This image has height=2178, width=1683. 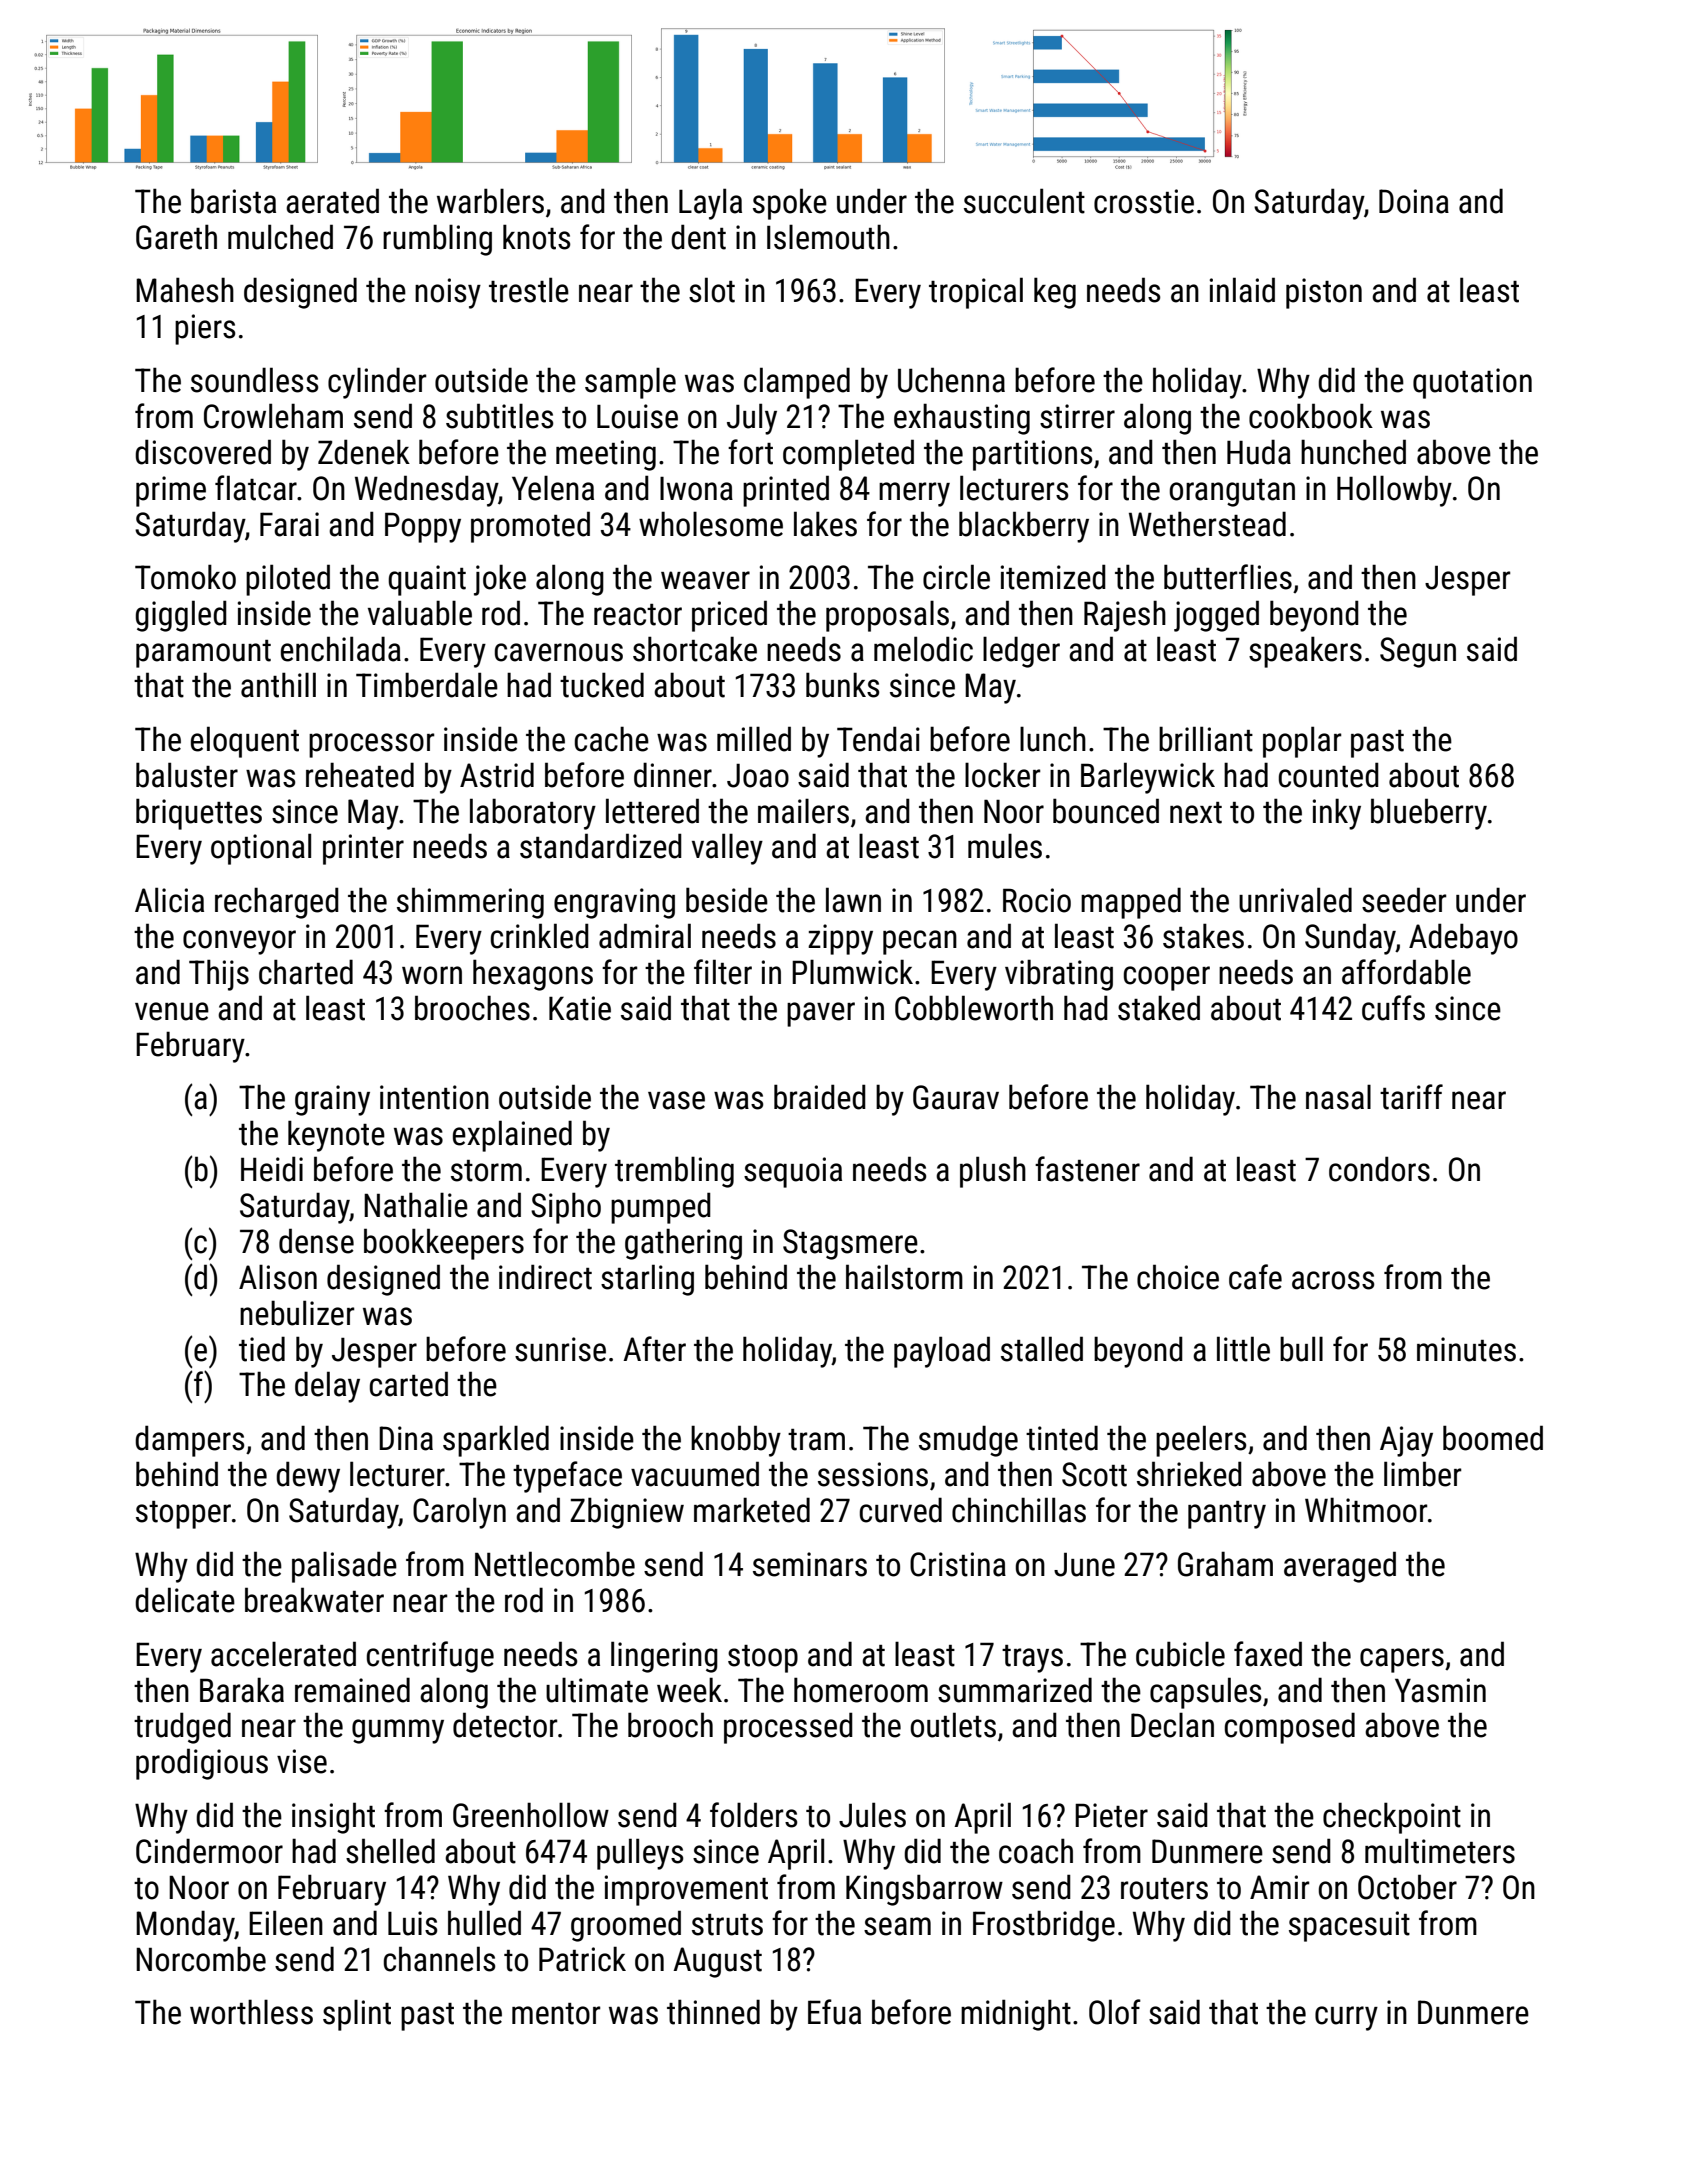 What do you see at coordinates (1242, 290) in the image?
I see `inlaid` at bounding box center [1242, 290].
